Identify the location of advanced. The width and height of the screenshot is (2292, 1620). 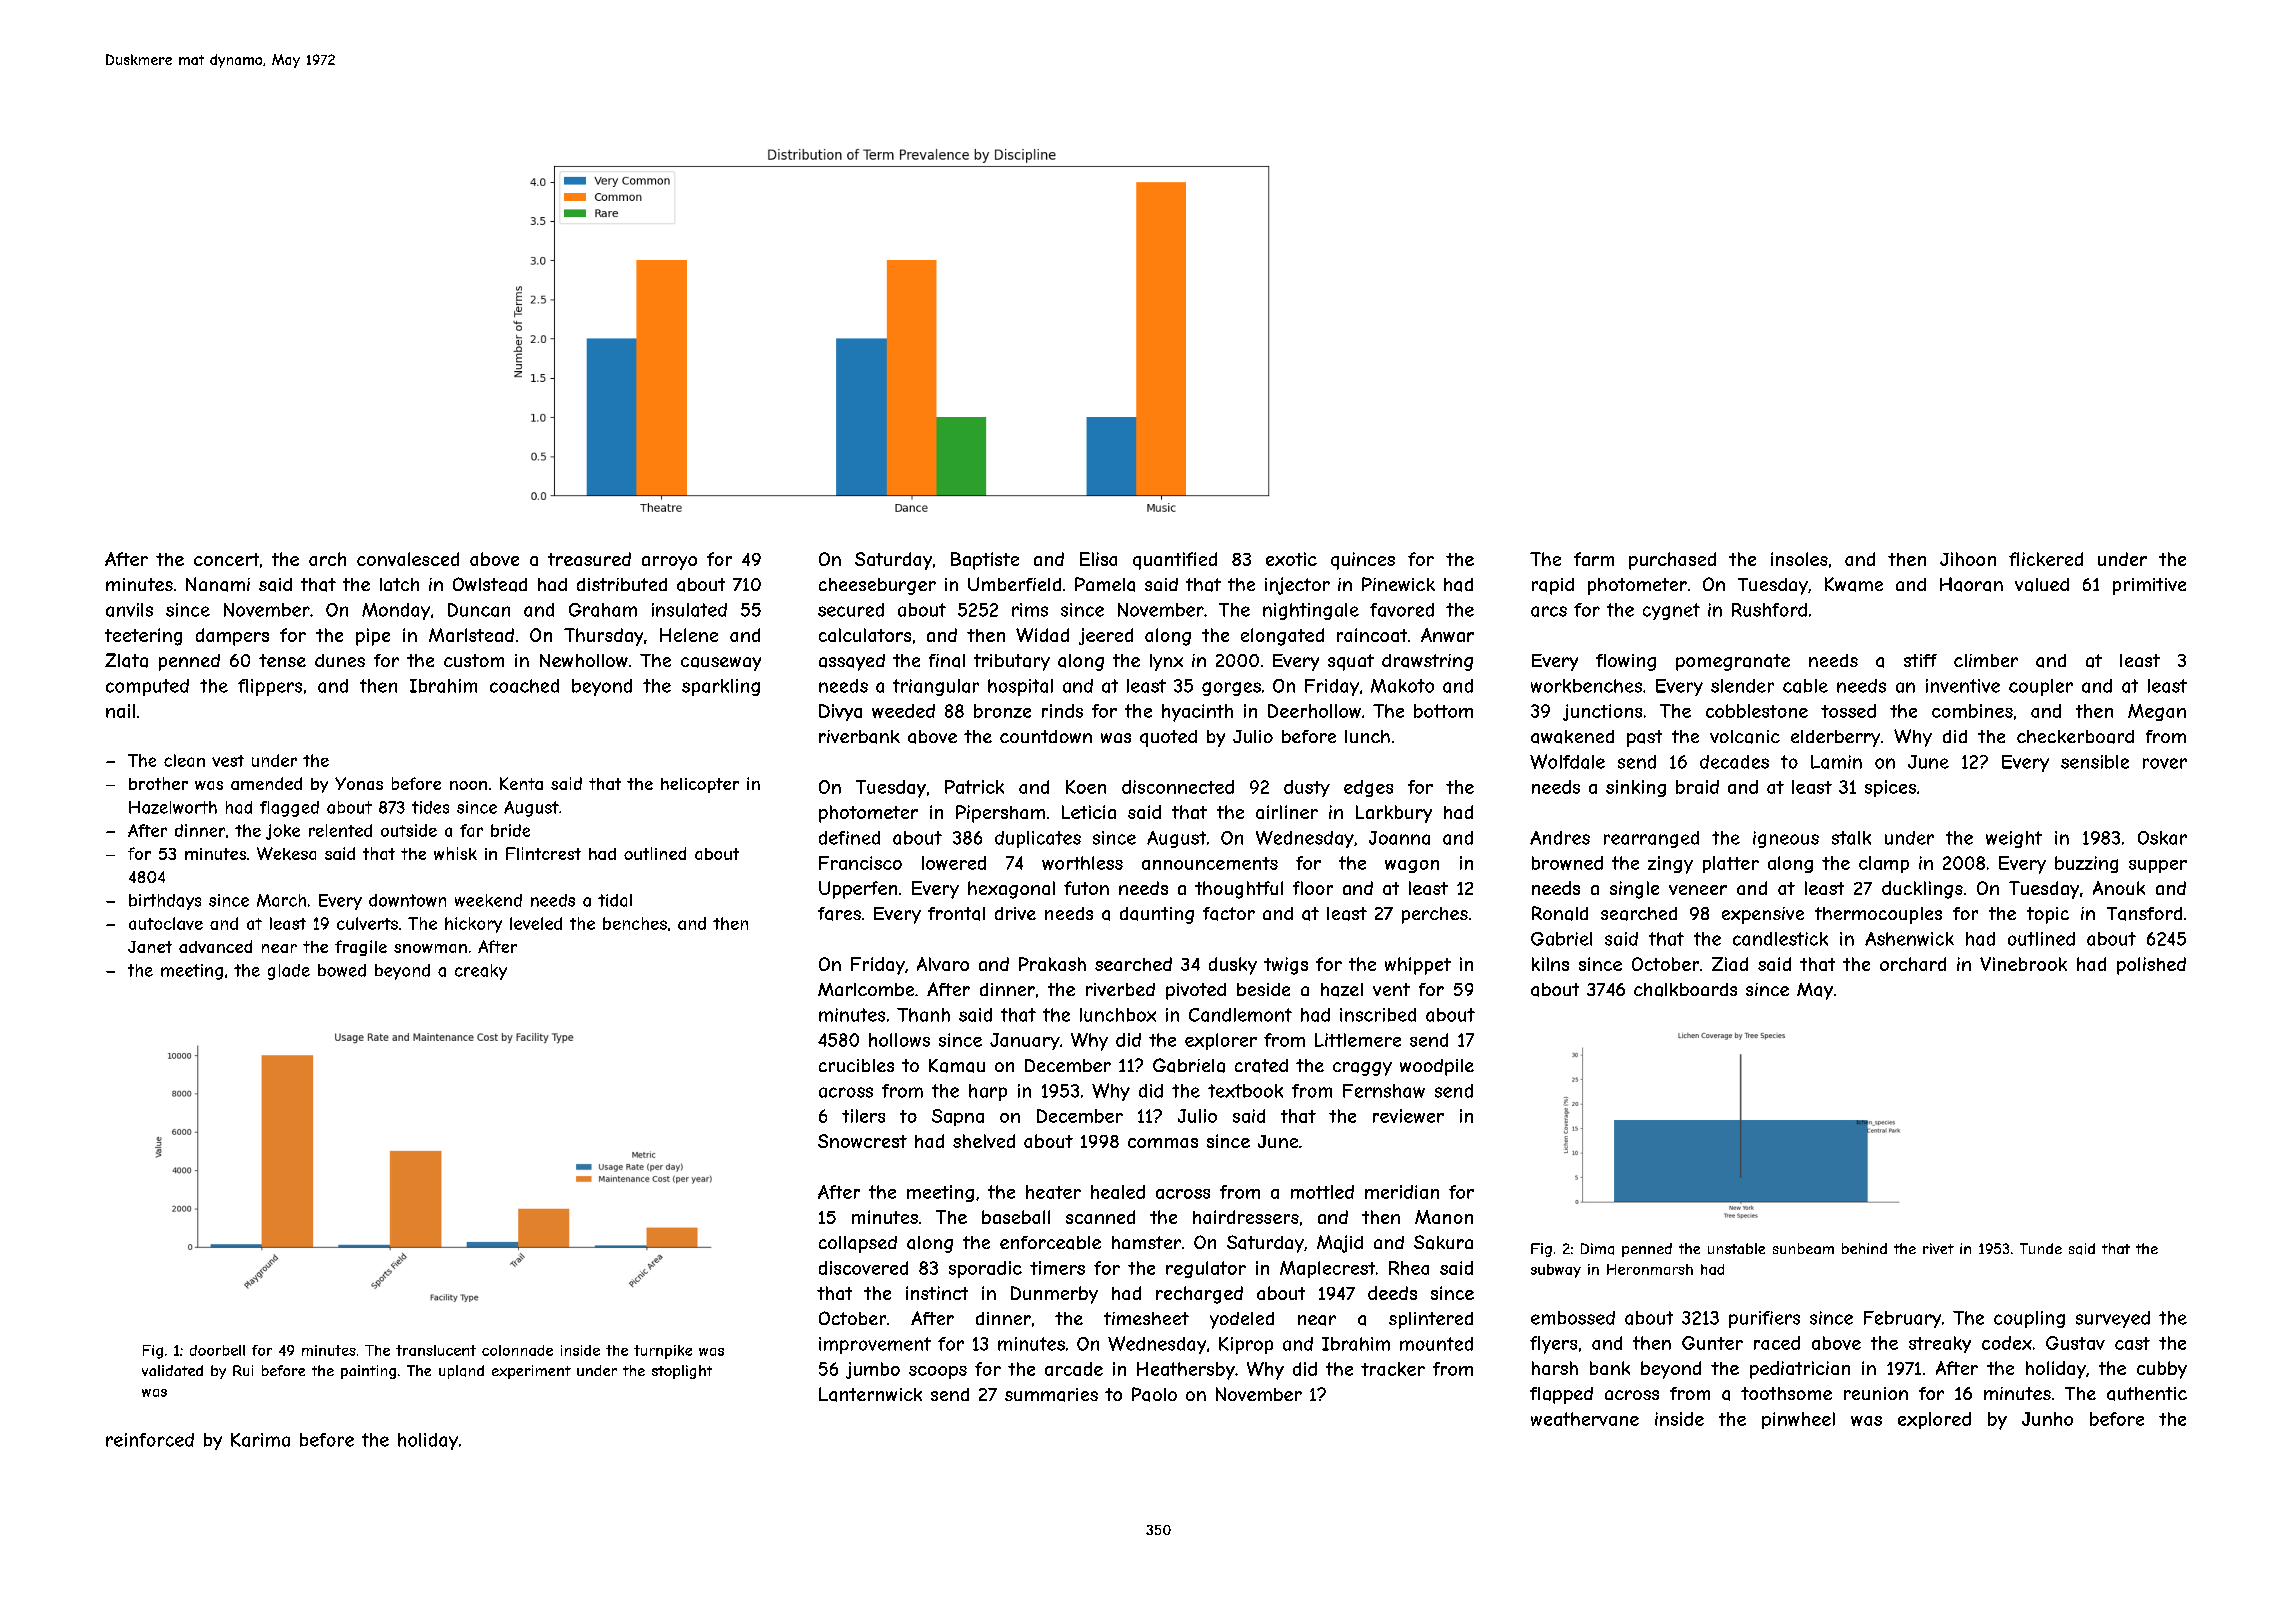
(215, 946).
